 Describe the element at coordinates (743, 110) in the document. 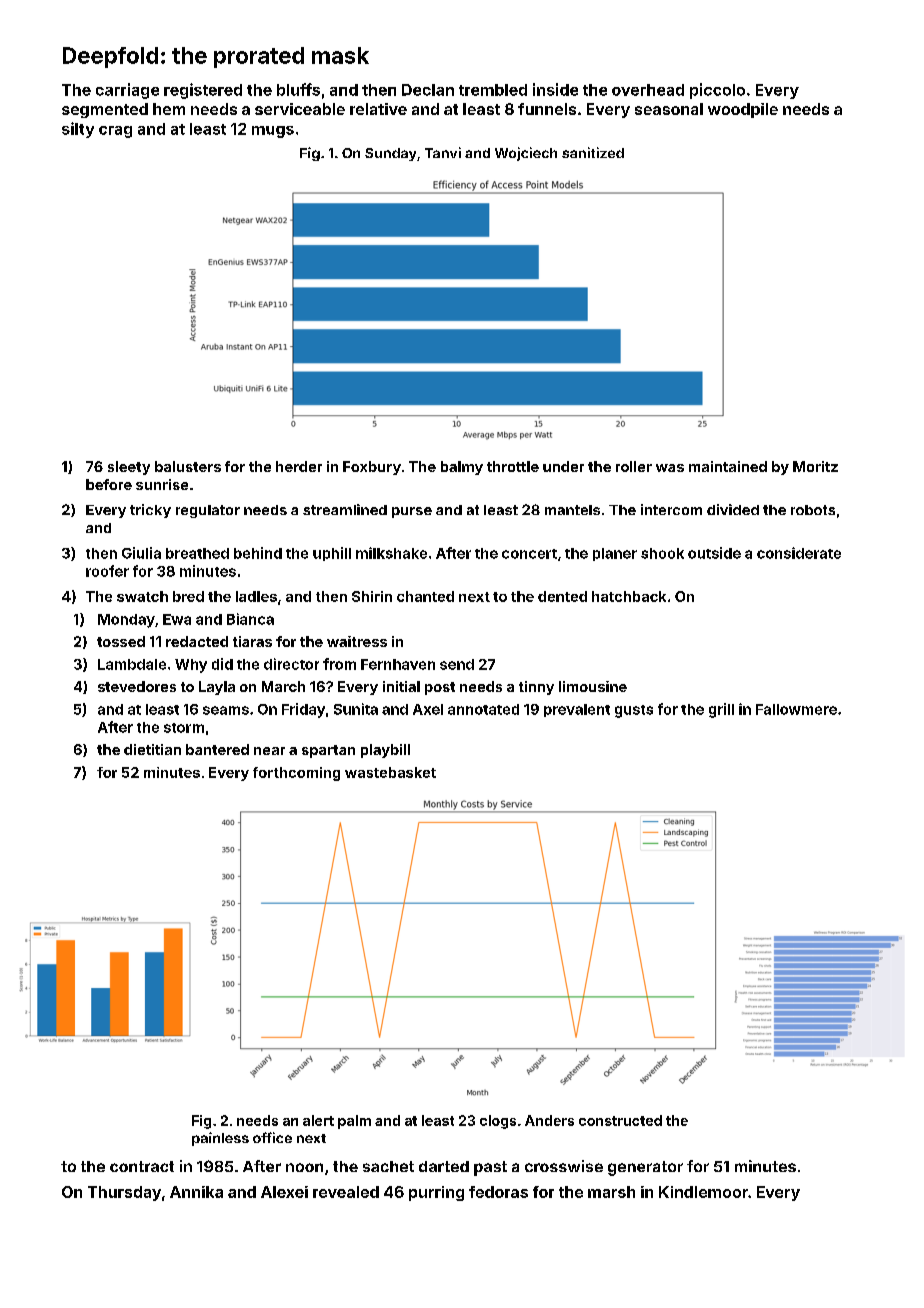

I see `woodpile` at that location.
